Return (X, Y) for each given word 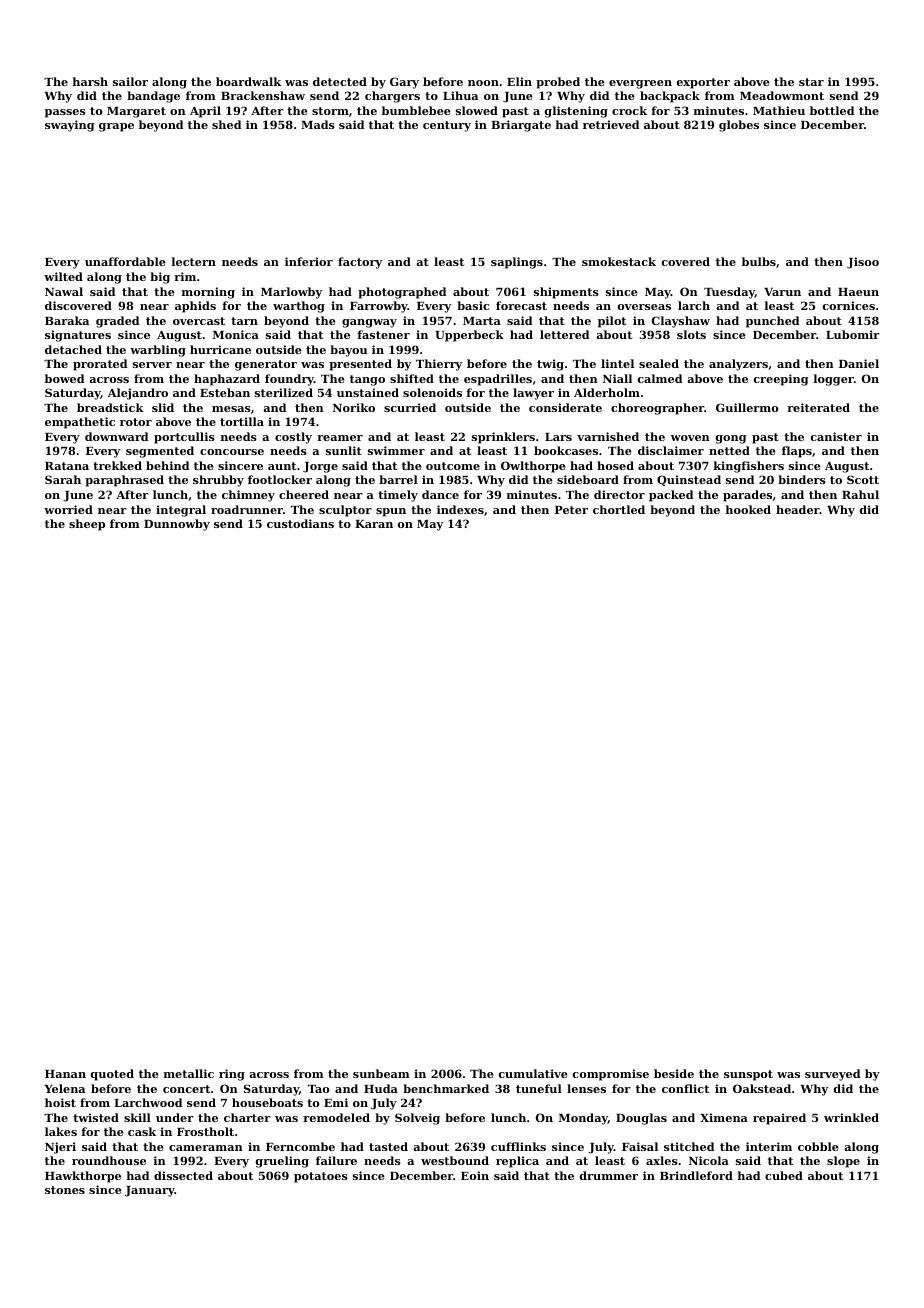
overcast (199, 321)
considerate (565, 407)
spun (391, 512)
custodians (300, 523)
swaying (69, 126)
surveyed (832, 1075)
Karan (374, 524)
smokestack (619, 261)
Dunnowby (177, 525)
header (798, 509)
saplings (517, 263)
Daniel (859, 363)
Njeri (60, 1148)
